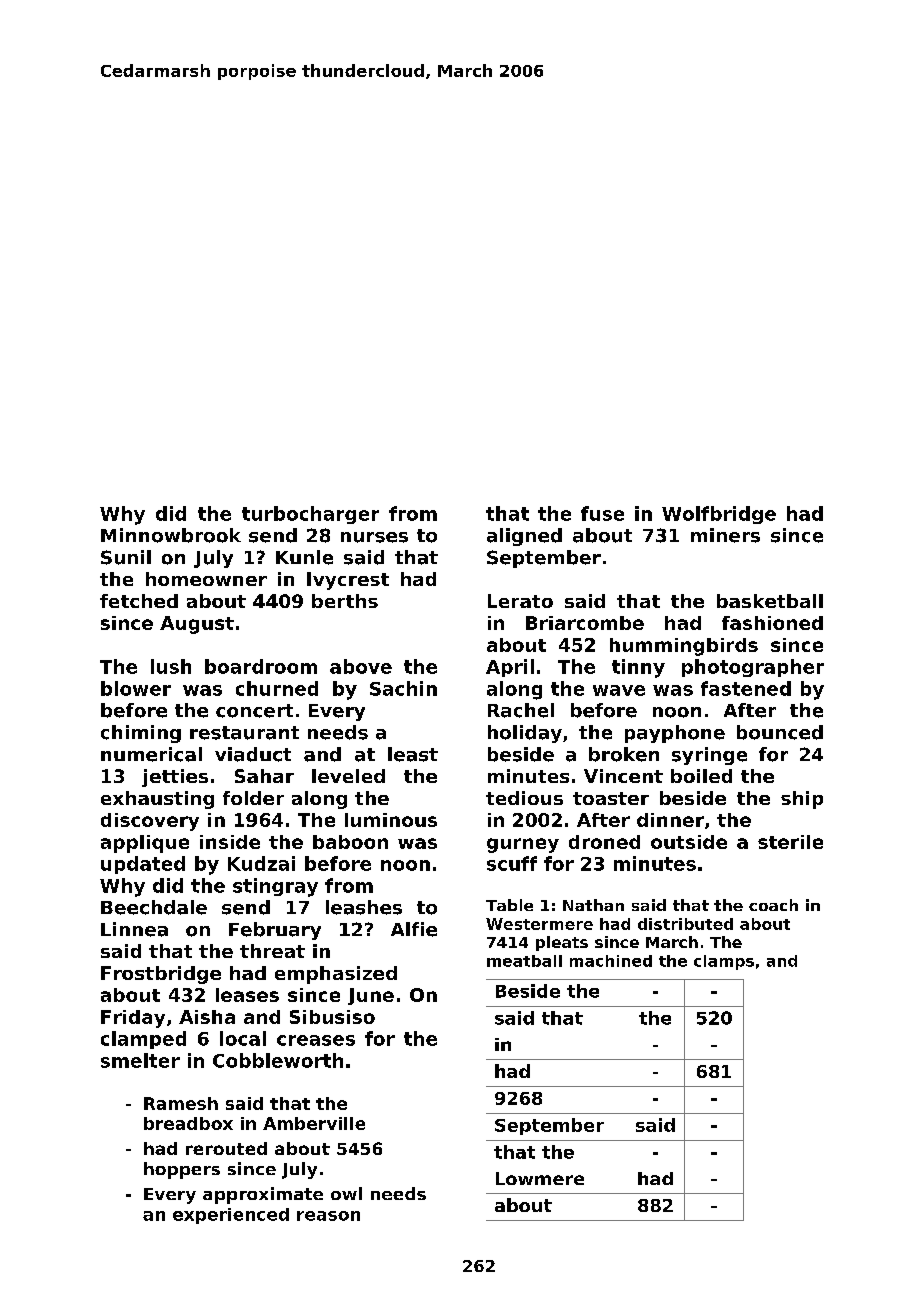 The width and height of the screenshot is (924, 1314). I want to click on scuff, so click(512, 863).
